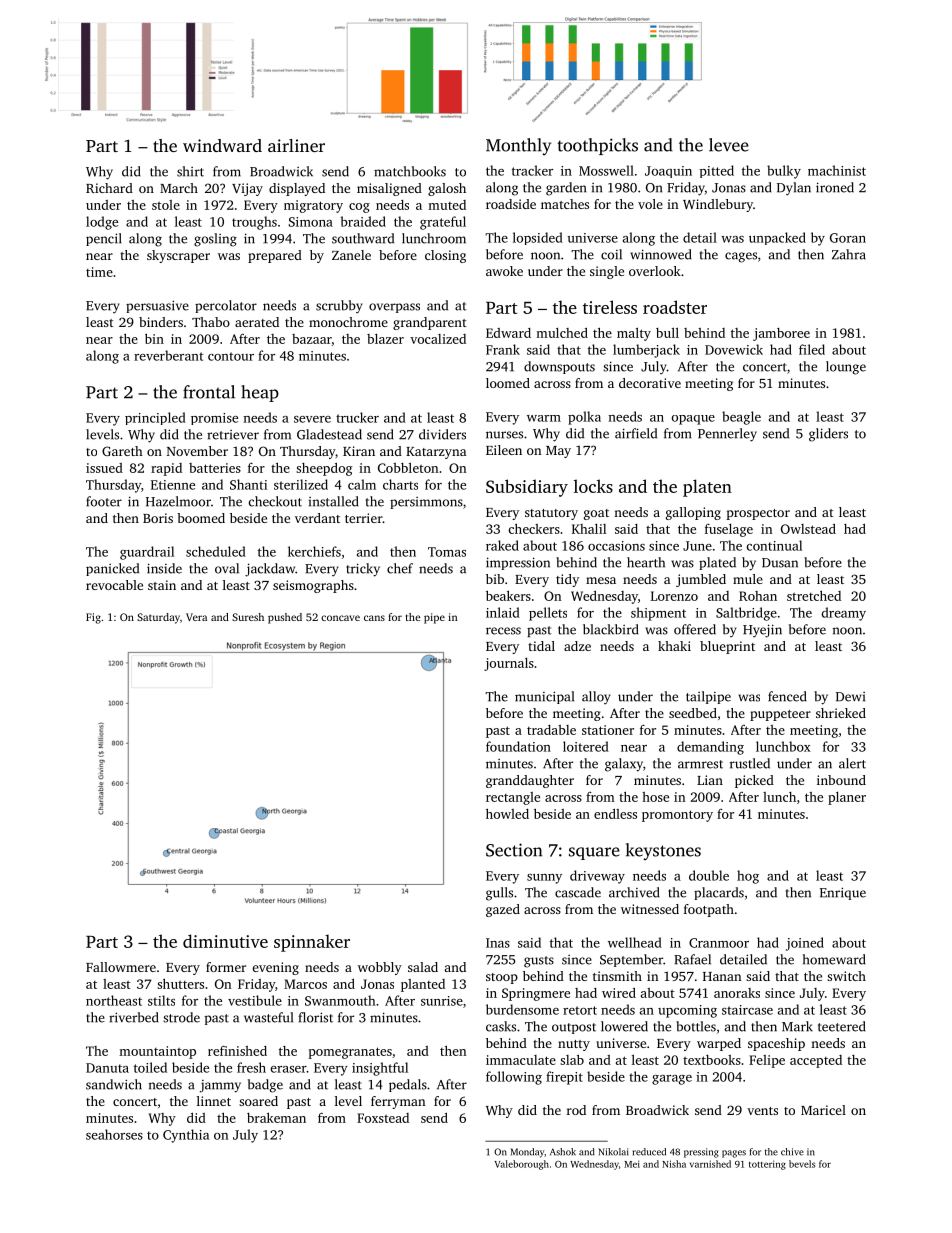 The height and width of the screenshot is (1233, 952). Describe the element at coordinates (507, 813) in the screenshot. I see `howled` at that location.
